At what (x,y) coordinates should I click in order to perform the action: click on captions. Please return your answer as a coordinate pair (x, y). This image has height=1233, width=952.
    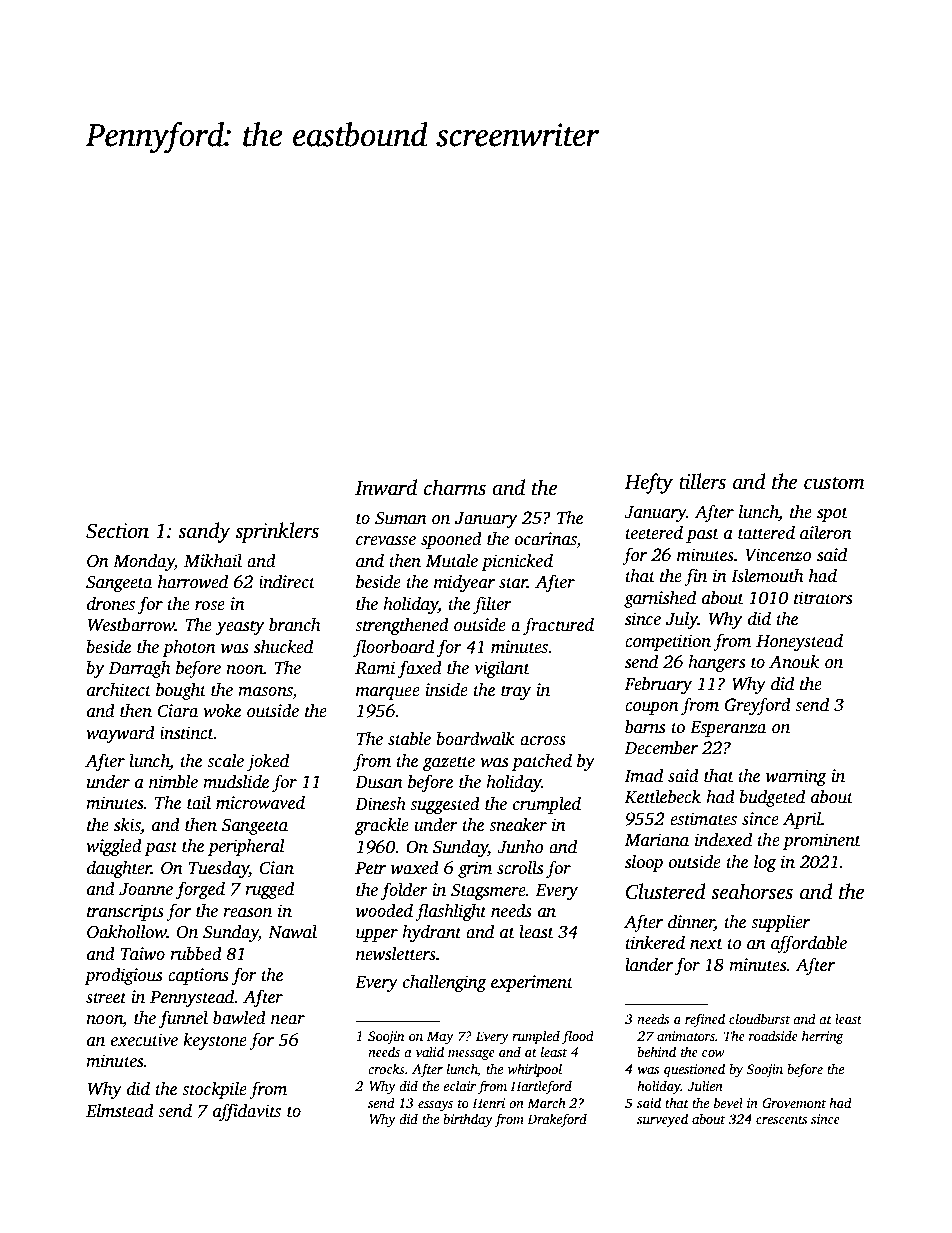
    Looking at the image, I should click on (198, 976).
